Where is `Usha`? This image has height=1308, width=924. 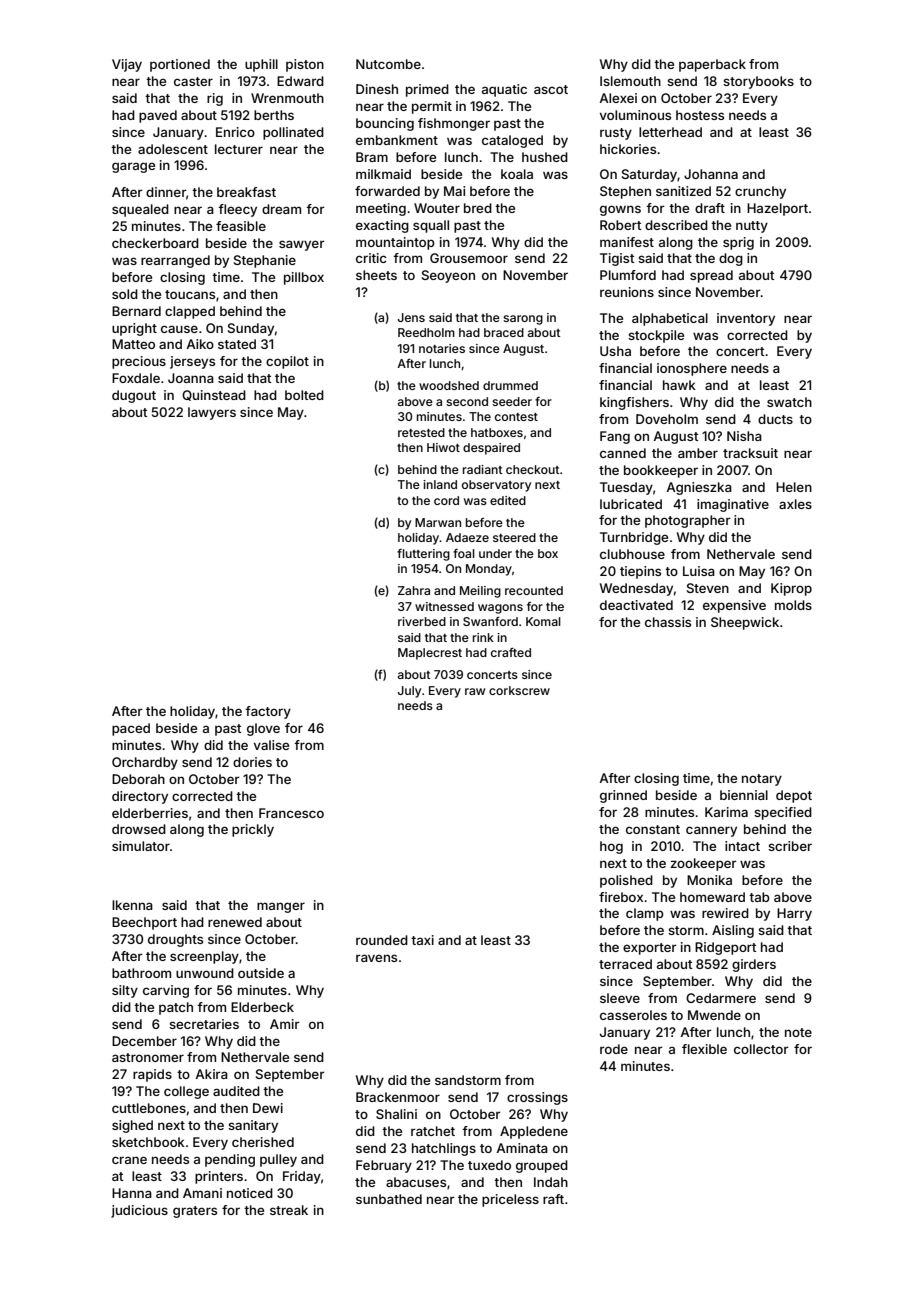
Usha is located at coordinates (615, 351).
